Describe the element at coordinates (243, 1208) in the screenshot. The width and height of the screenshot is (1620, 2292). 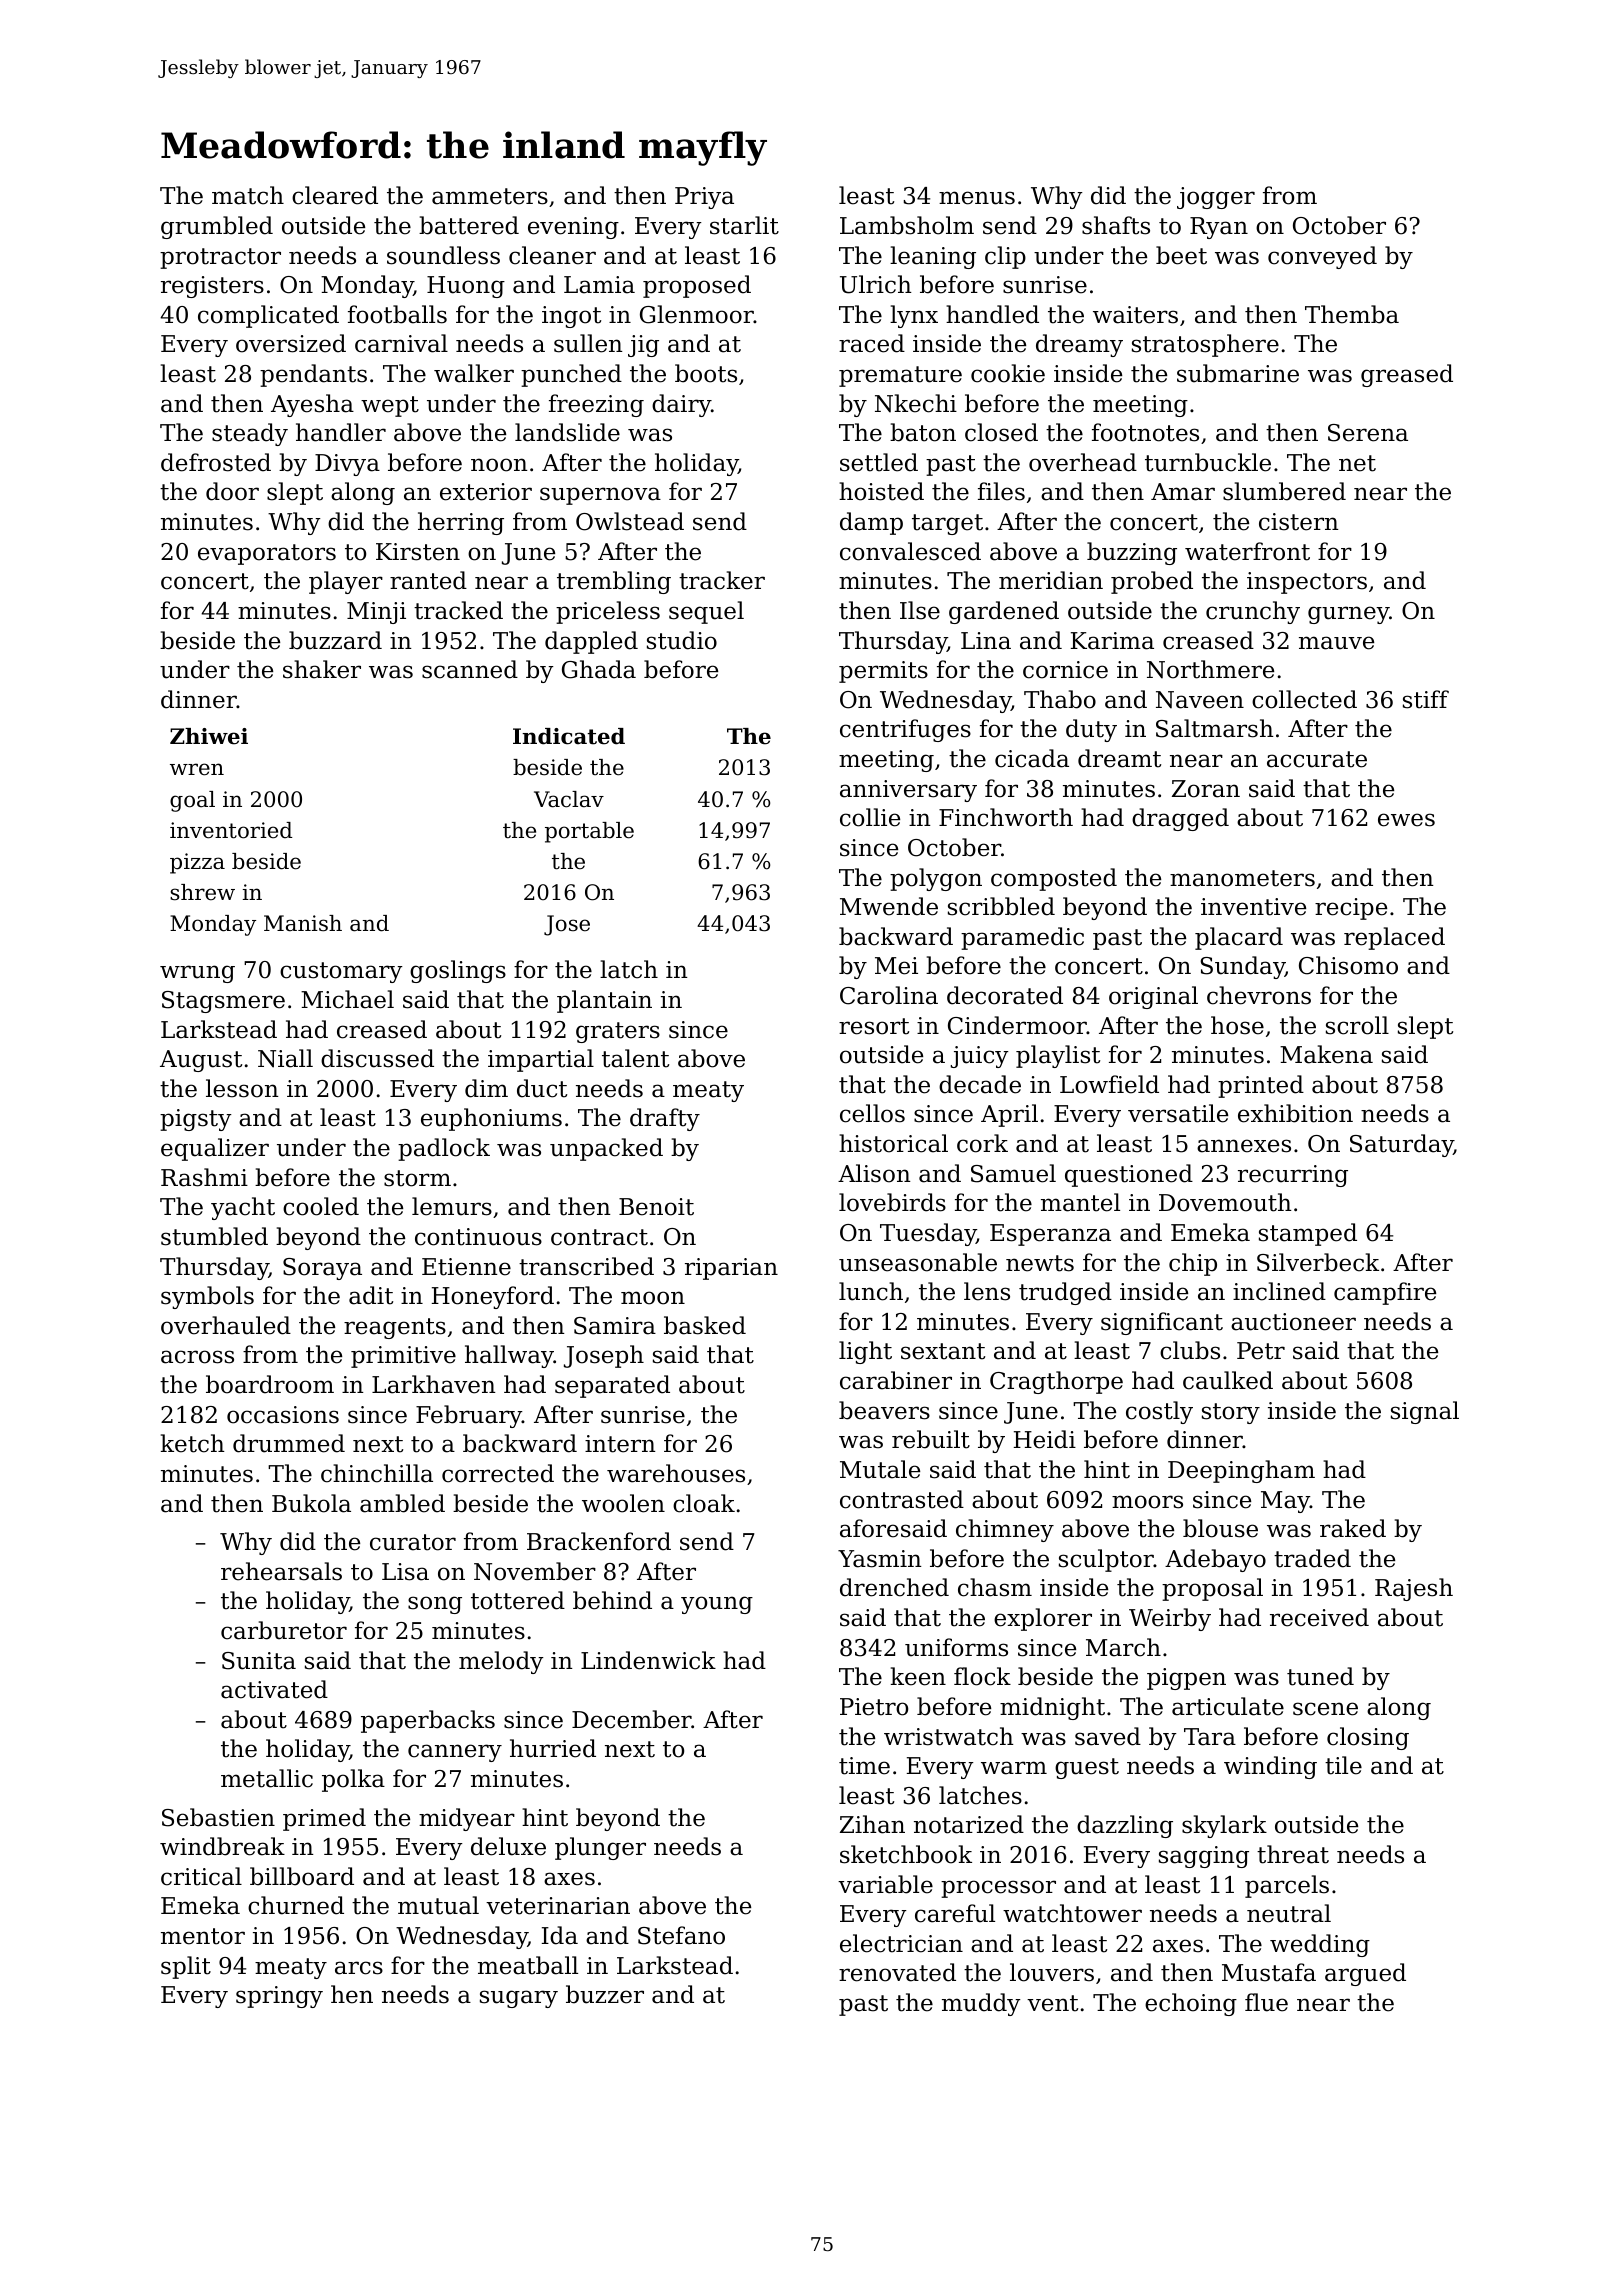
I see `yacht` at that location.
